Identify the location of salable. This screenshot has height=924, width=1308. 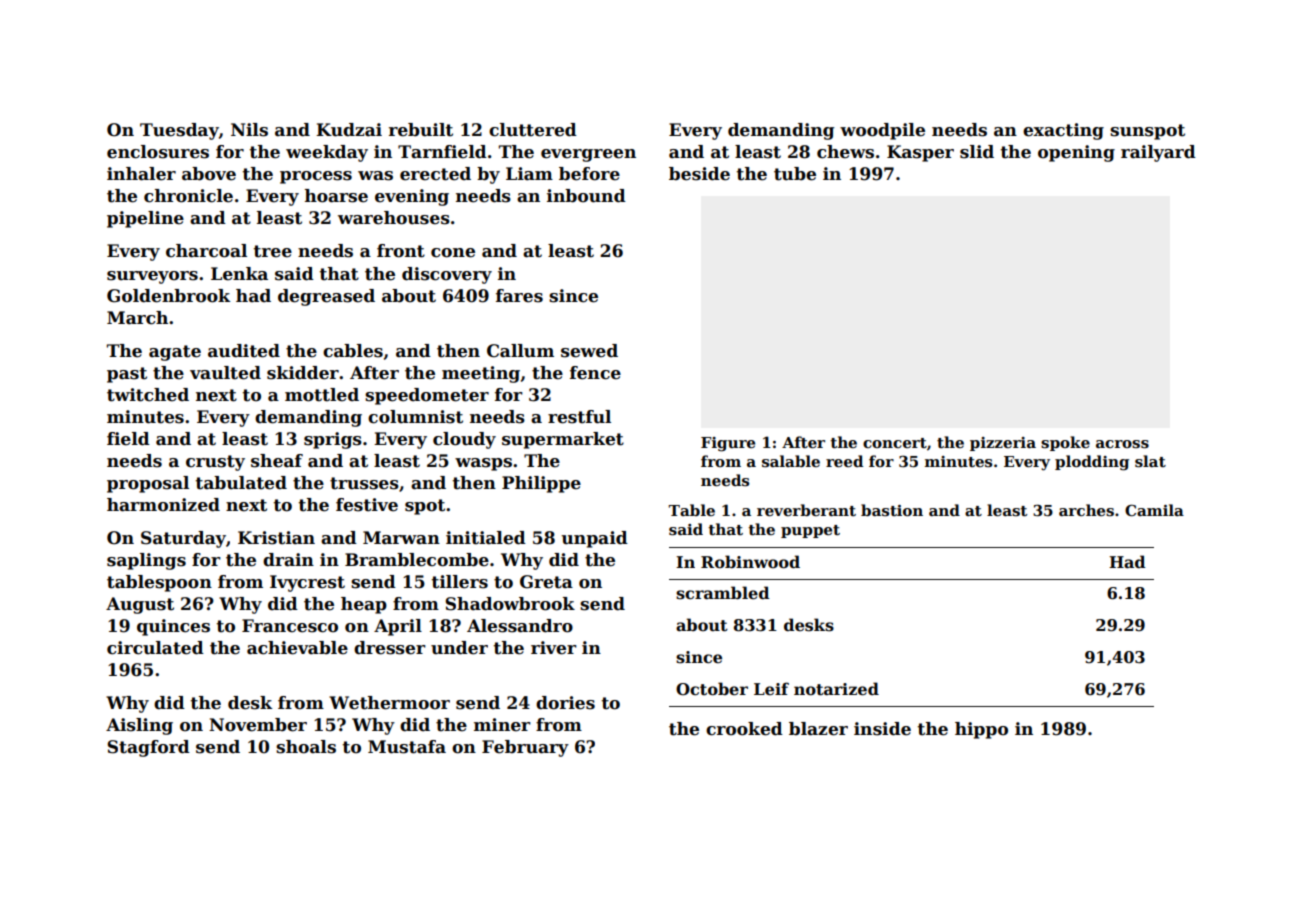
(791, 461).
